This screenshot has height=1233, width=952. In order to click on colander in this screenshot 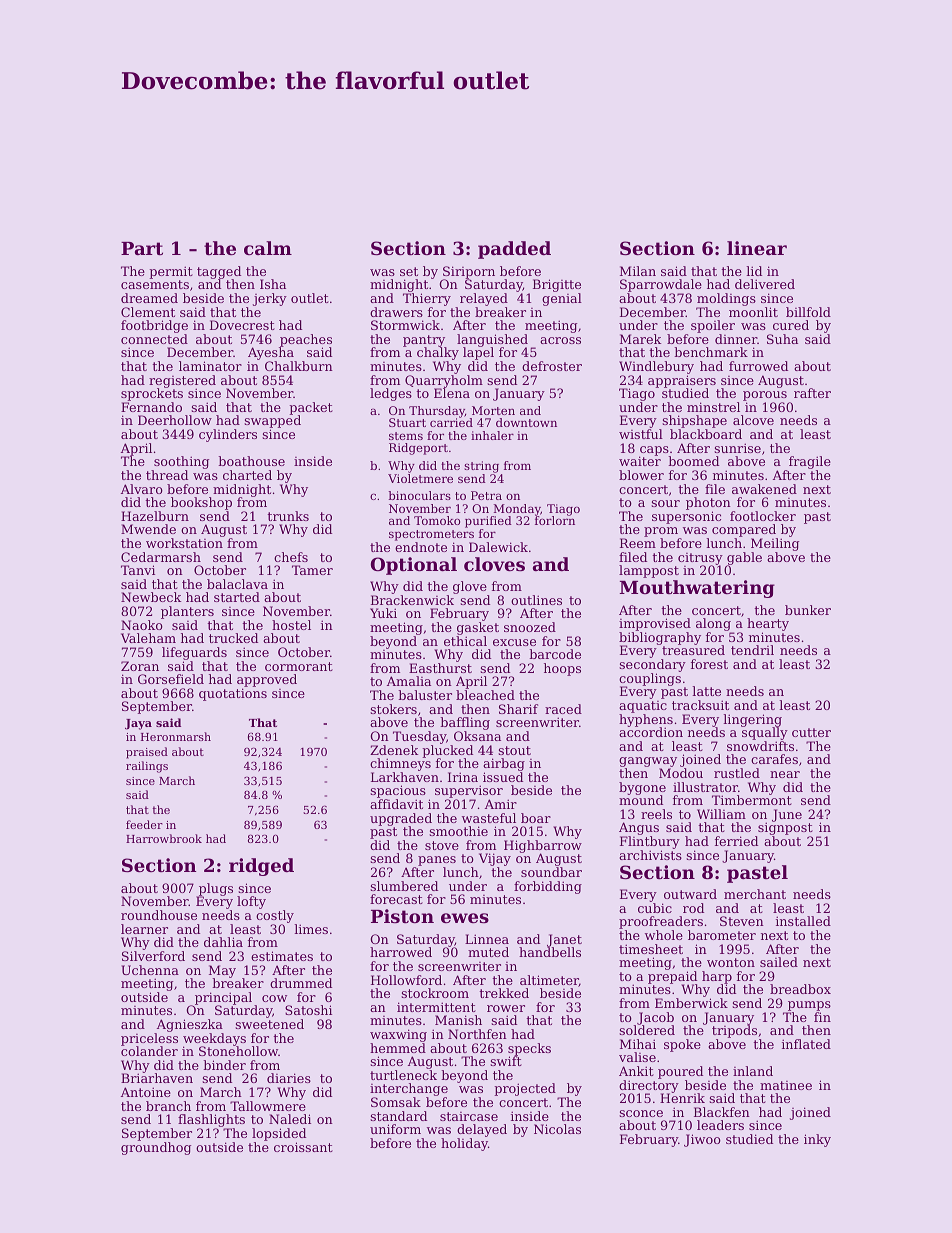, I will do `click(149, 1051)`.
